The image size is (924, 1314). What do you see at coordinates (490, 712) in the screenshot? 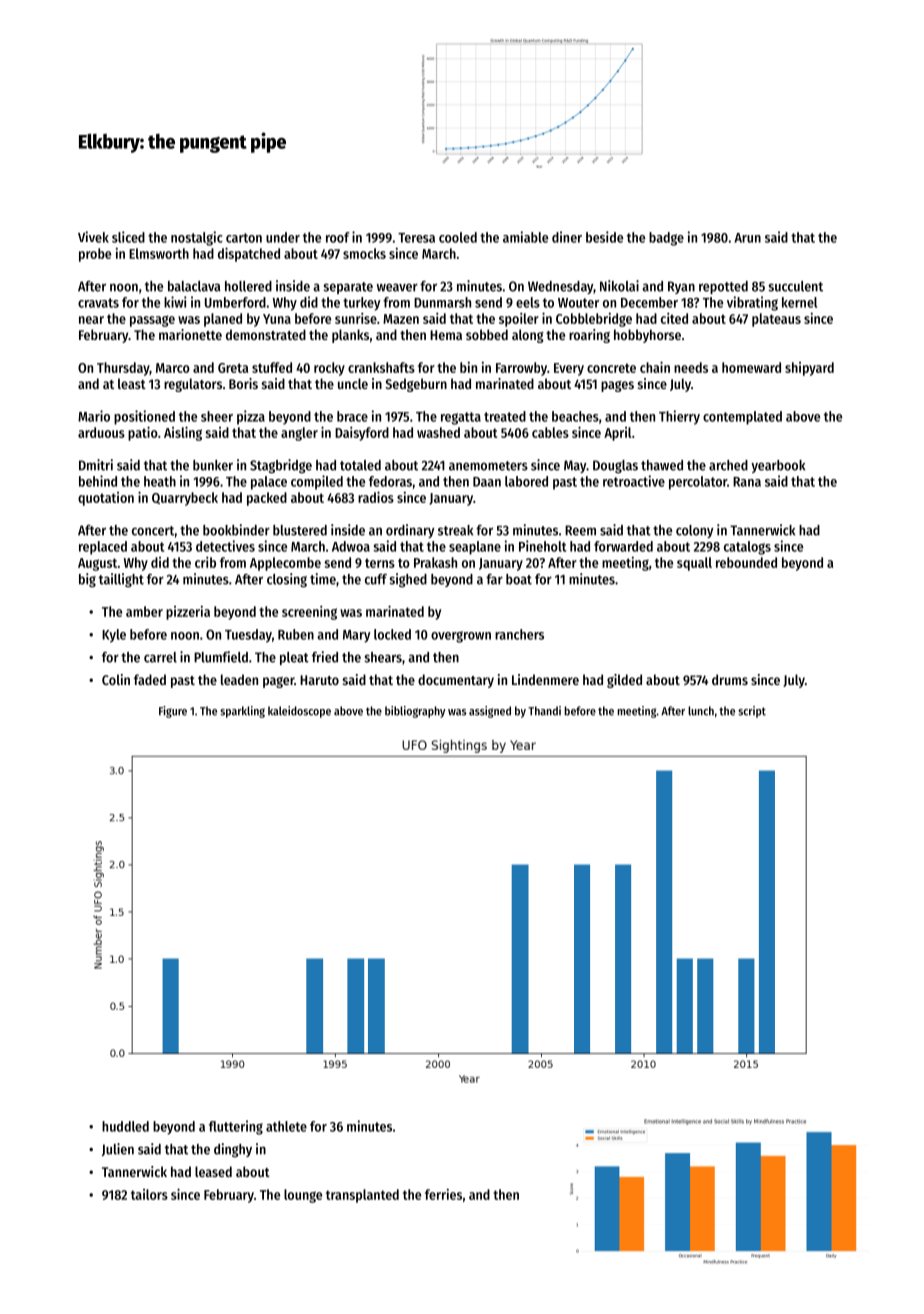
I see `assigned` at bounding box center [490, 712].
